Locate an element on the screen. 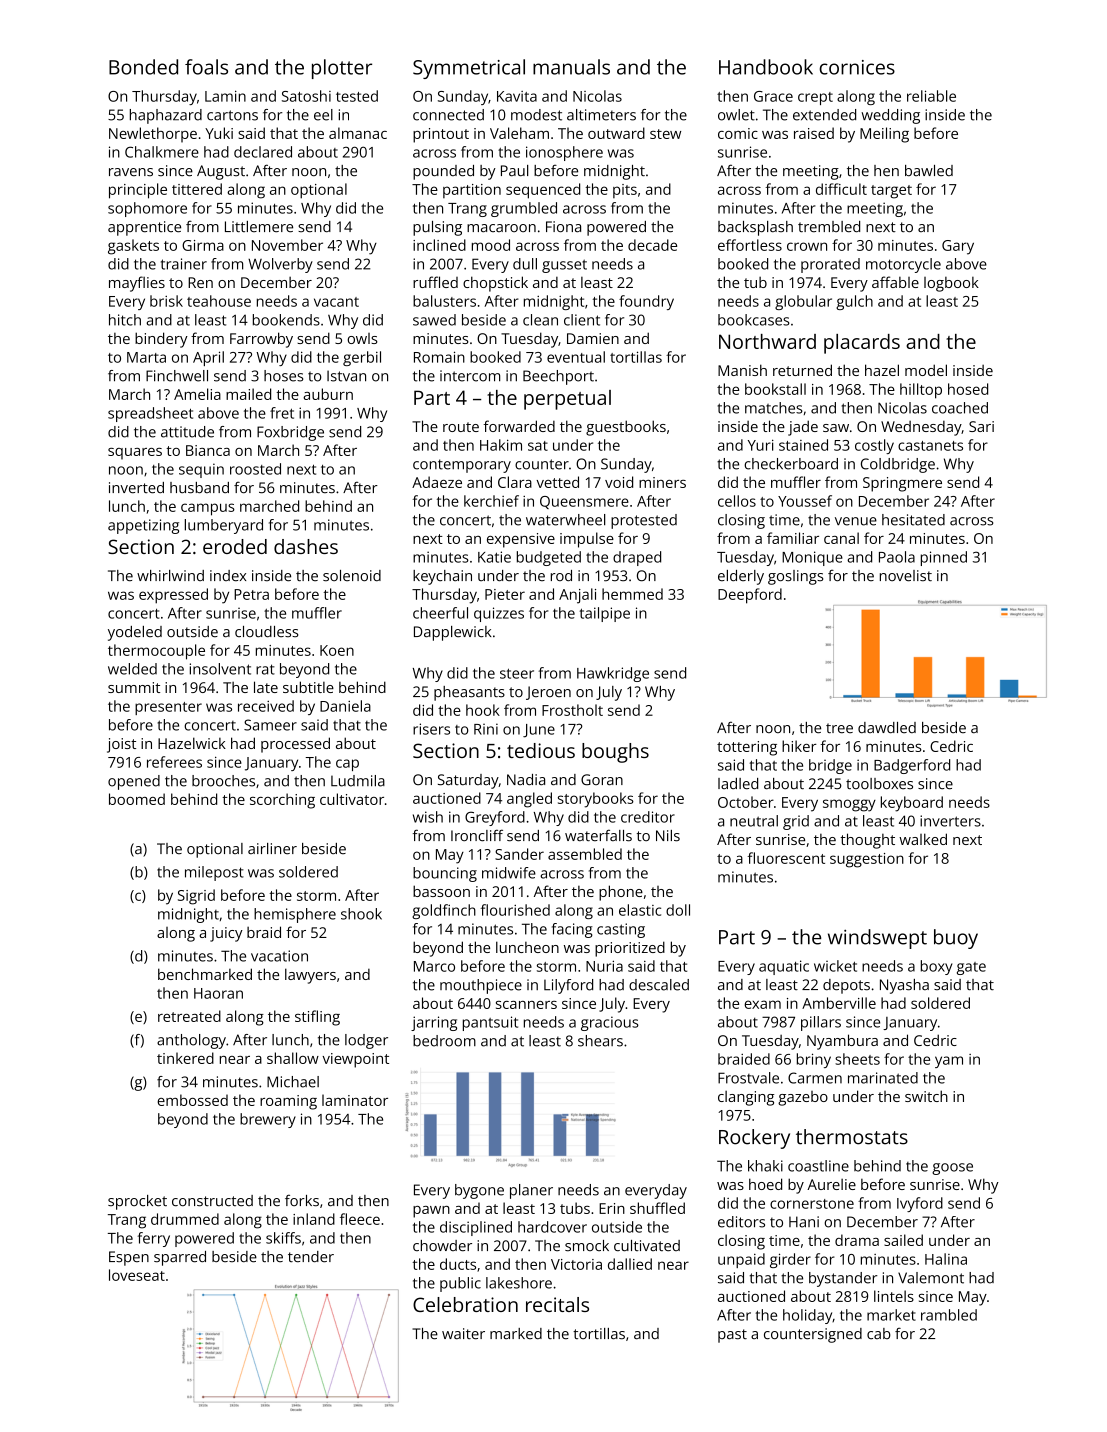 The width and height of the screenshot is (1107, 1432). sparred is located at coordinates (180, 1258).
